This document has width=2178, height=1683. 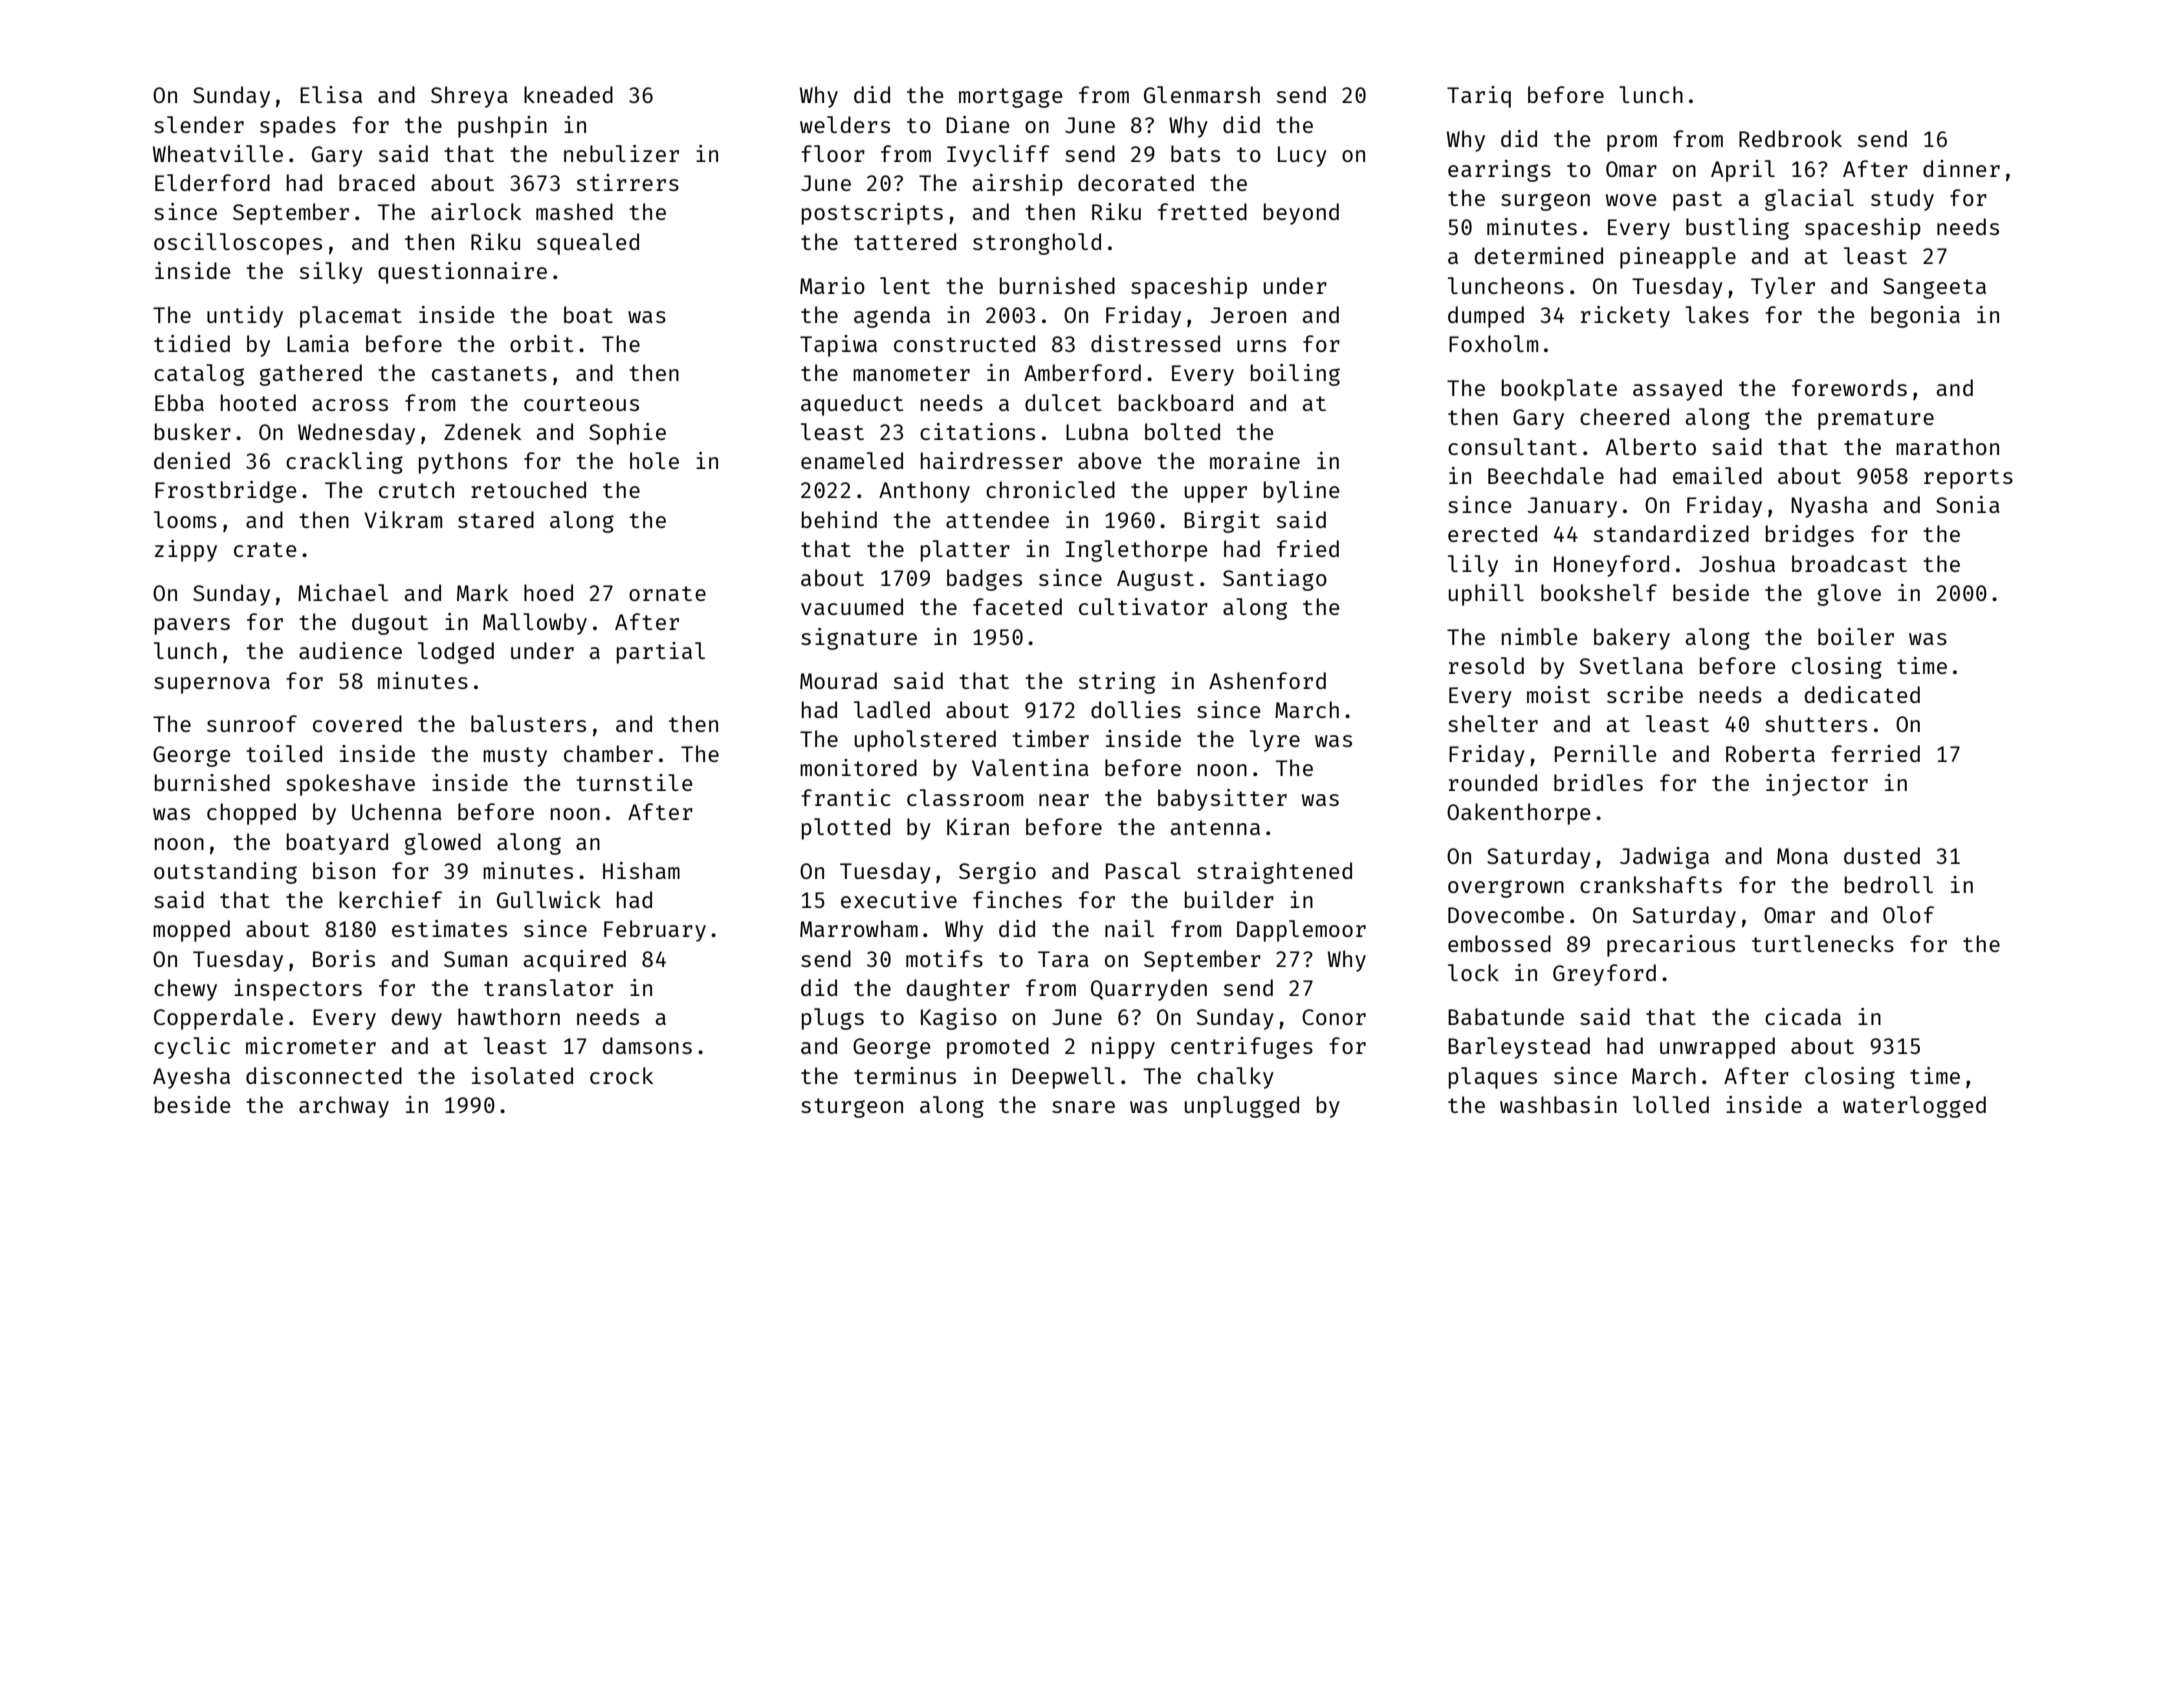 I want to click on upper, so click(x=1216, y=494).
